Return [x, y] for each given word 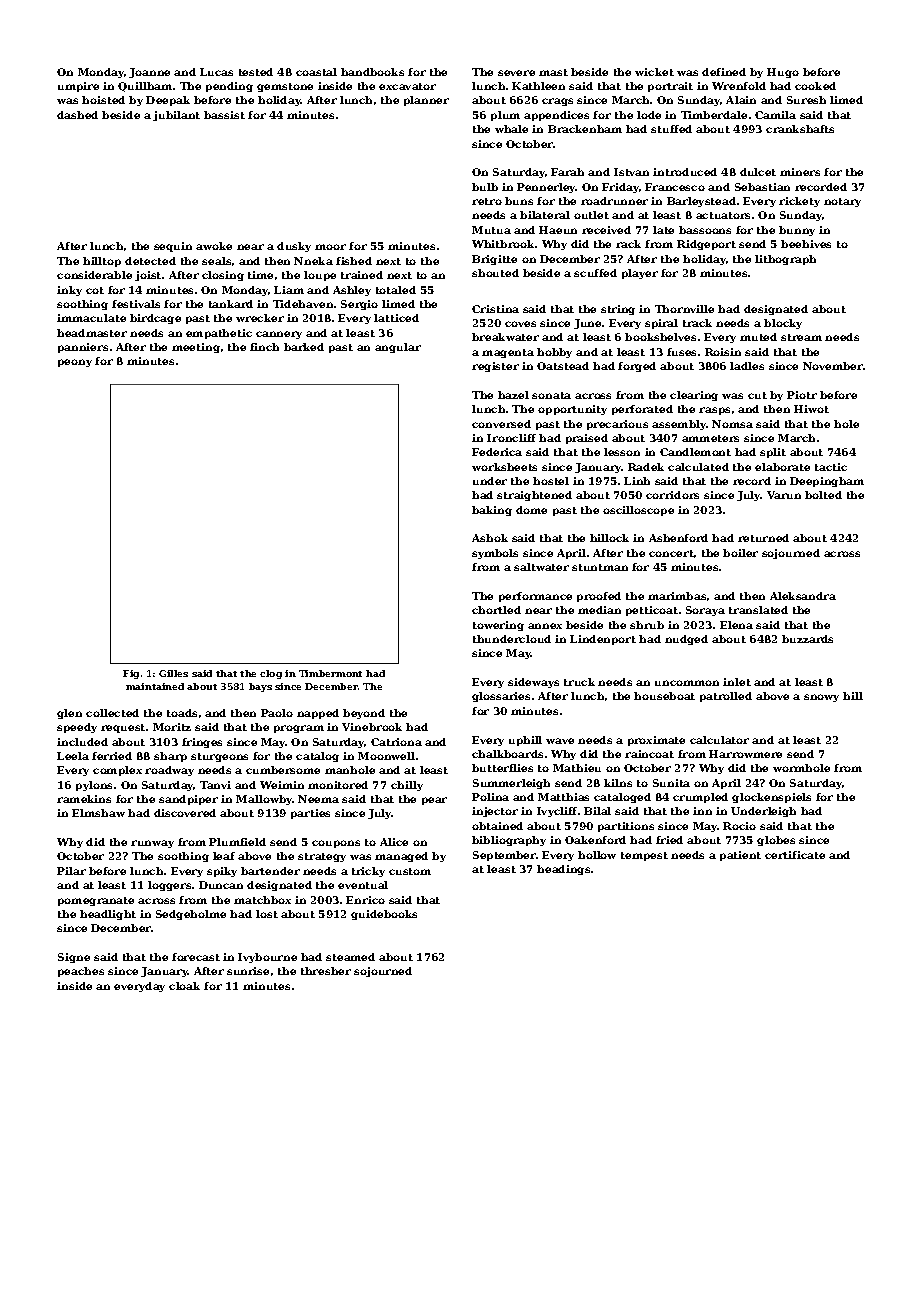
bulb [485, 187]
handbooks [372, 72]
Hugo [783, 73]
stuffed [671, 129]
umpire [78, 87]
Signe [74, 958]
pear [434, 801]
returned [763, 538]
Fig [131, 674]
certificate [795, 855]
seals [216, 261]
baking [492, 511]
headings [563, 870]
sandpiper [188, 800]
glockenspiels [771, 798]
